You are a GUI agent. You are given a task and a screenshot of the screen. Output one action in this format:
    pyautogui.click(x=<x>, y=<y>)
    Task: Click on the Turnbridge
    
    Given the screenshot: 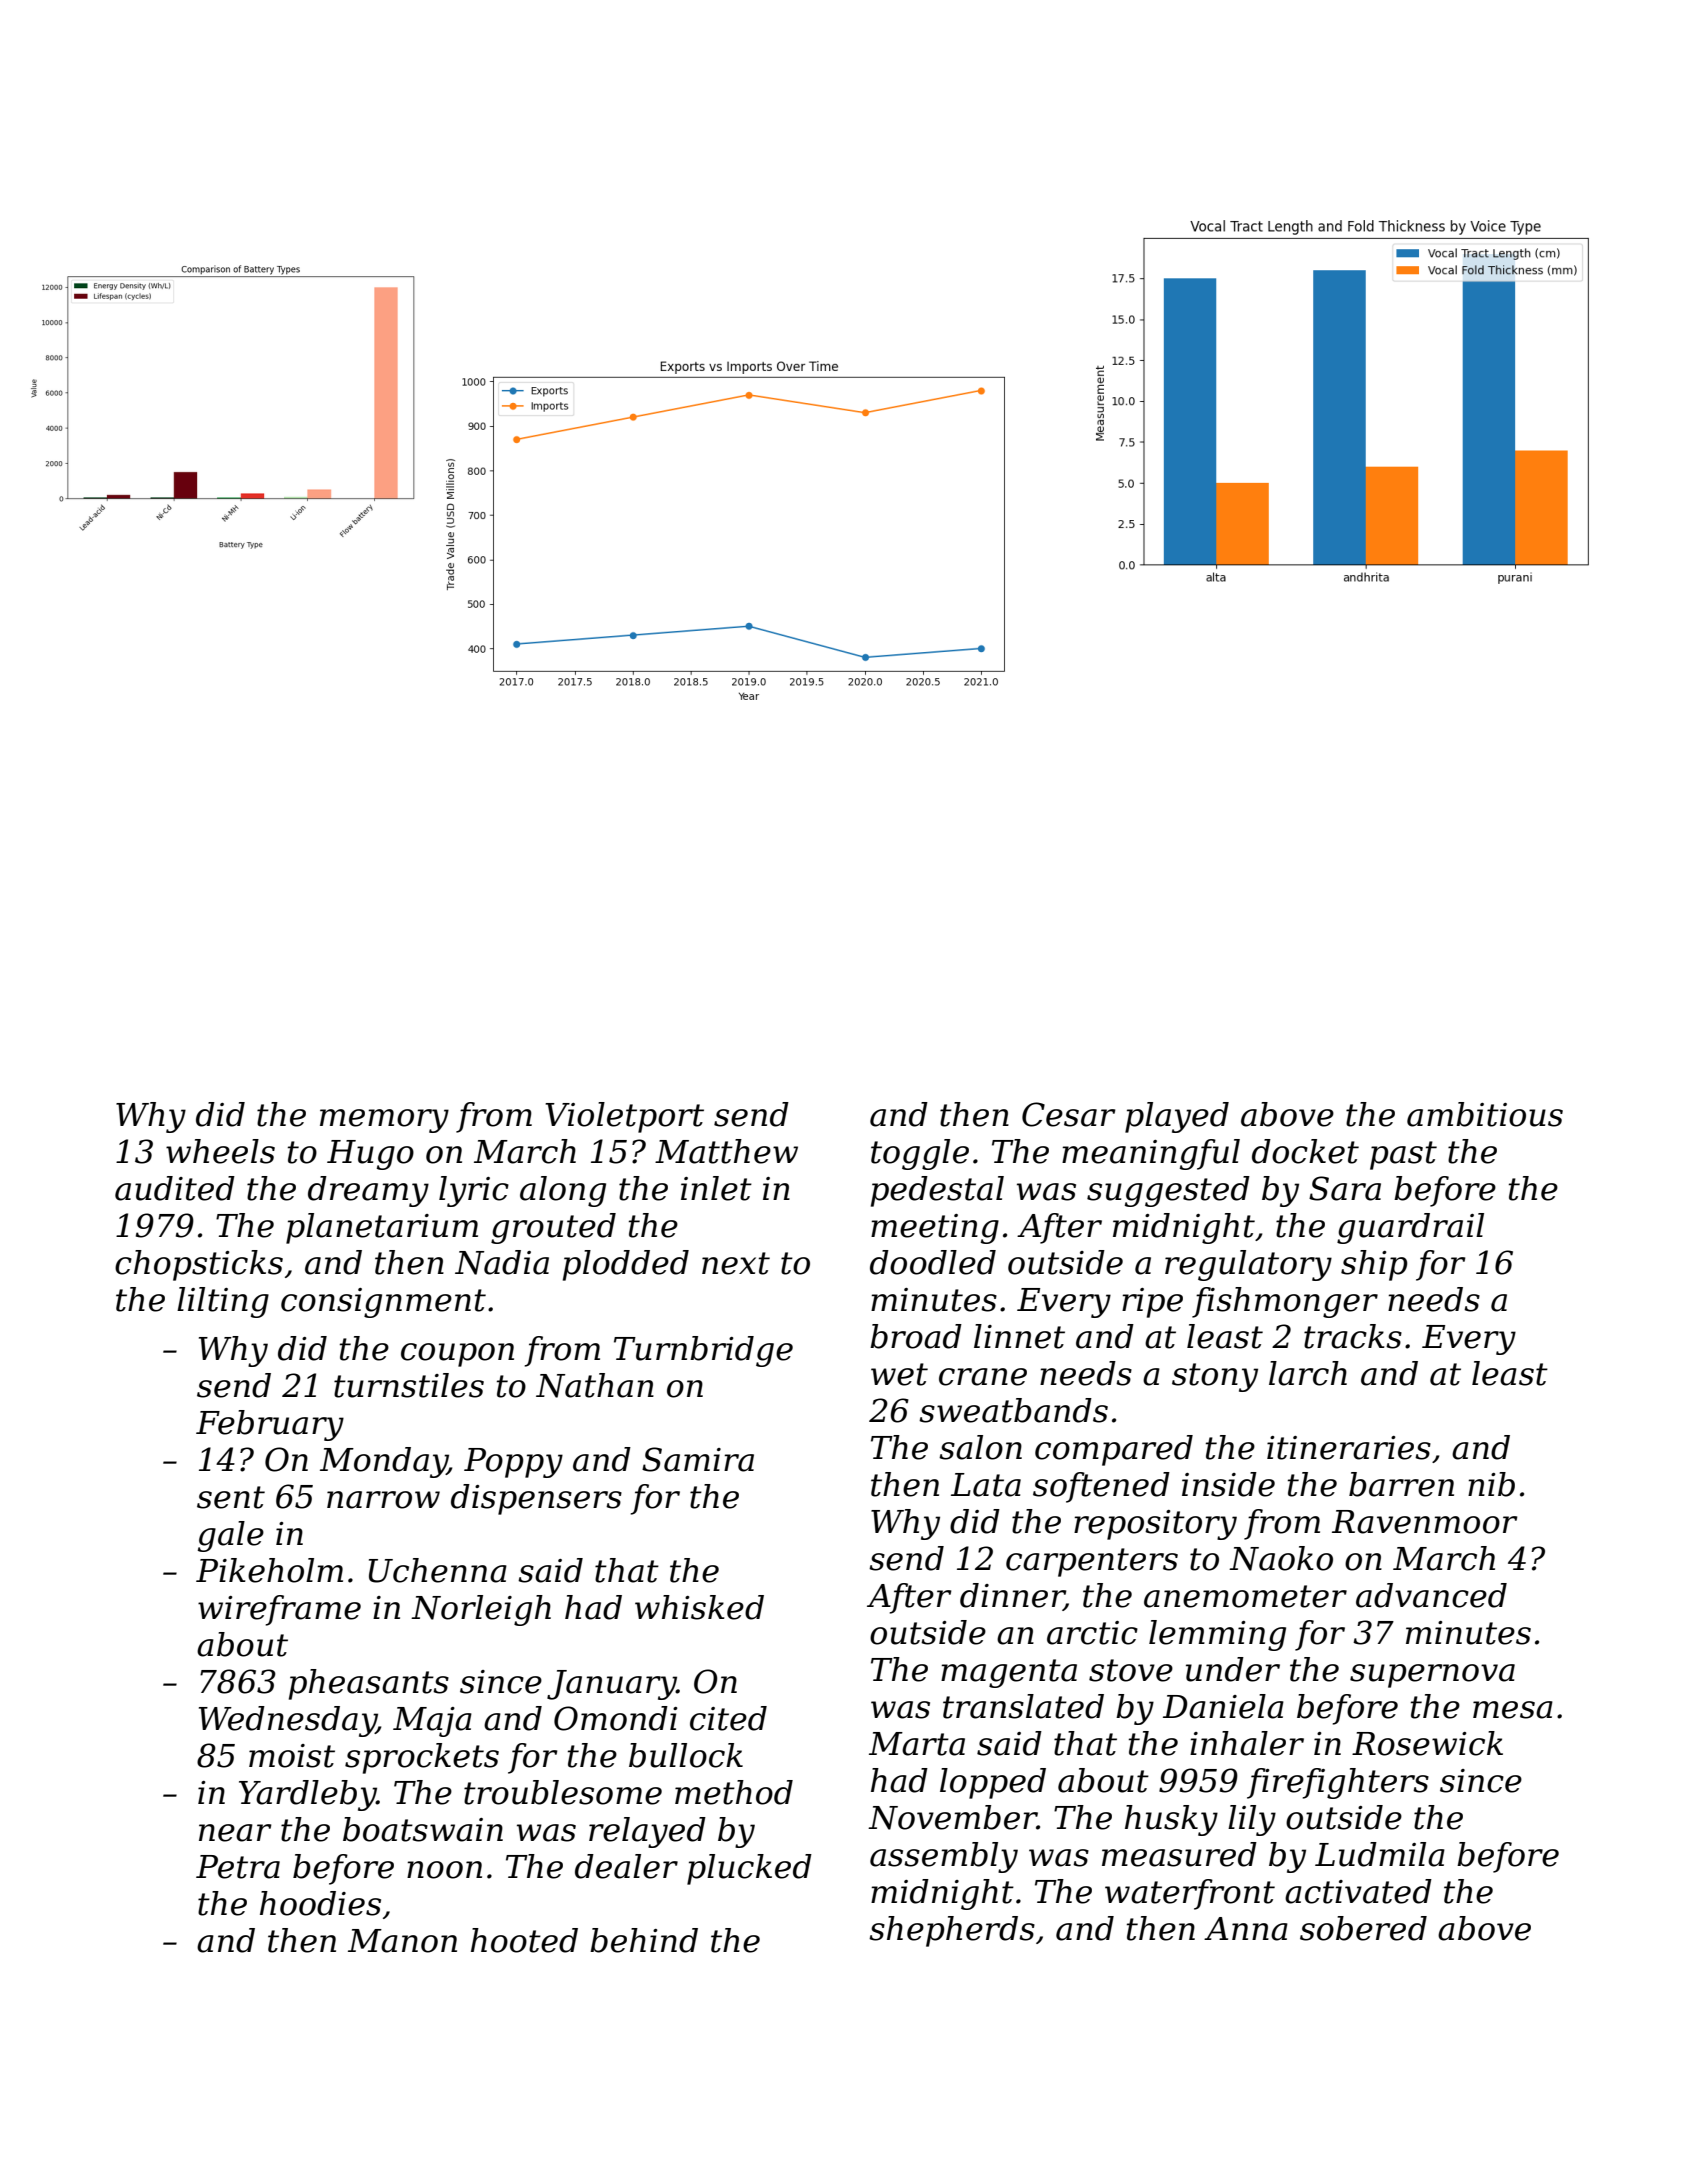 What is the action you would take?
    pyautogui.click(x=703, y=1351)
